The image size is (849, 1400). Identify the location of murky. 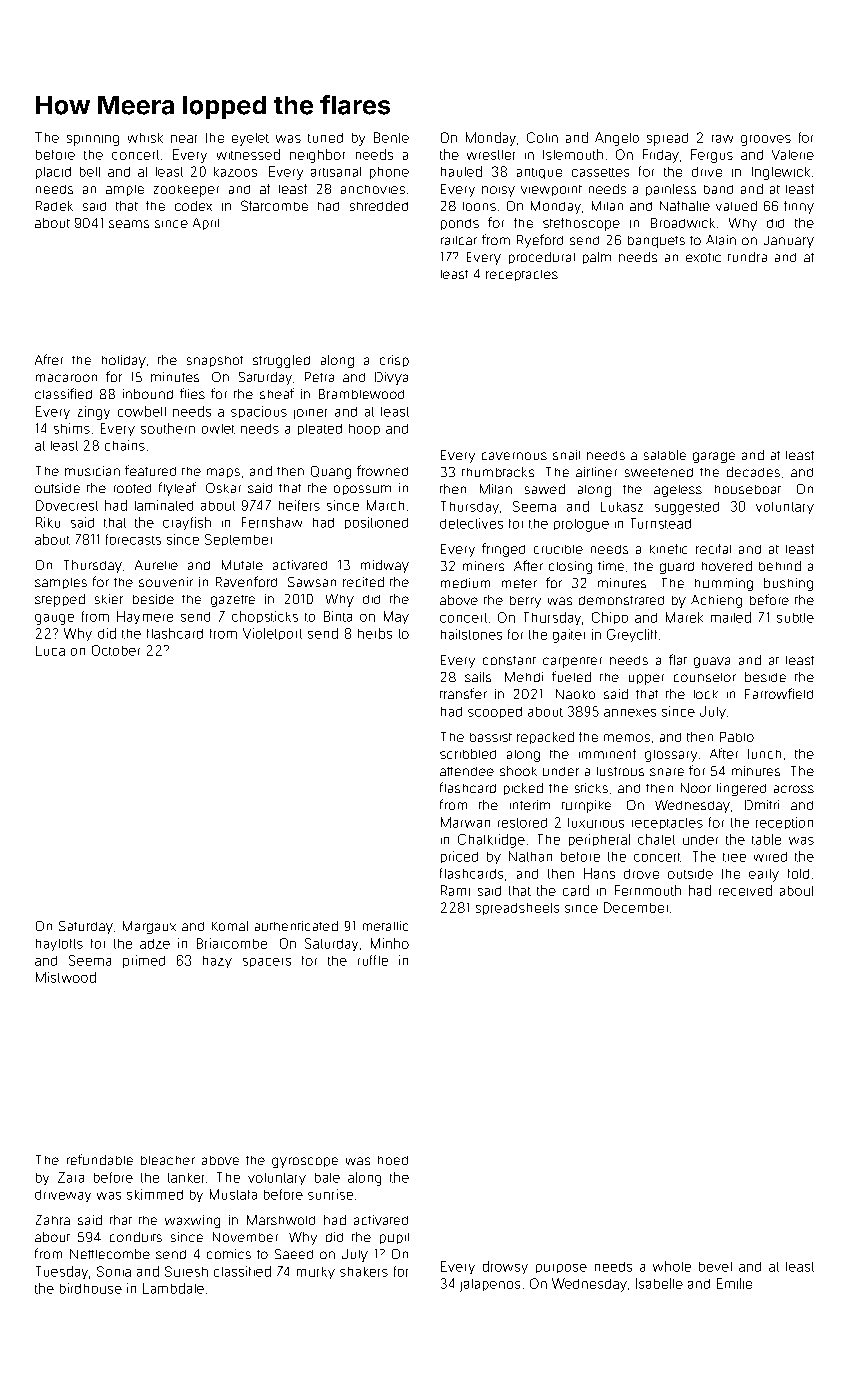
(316, 1273).
